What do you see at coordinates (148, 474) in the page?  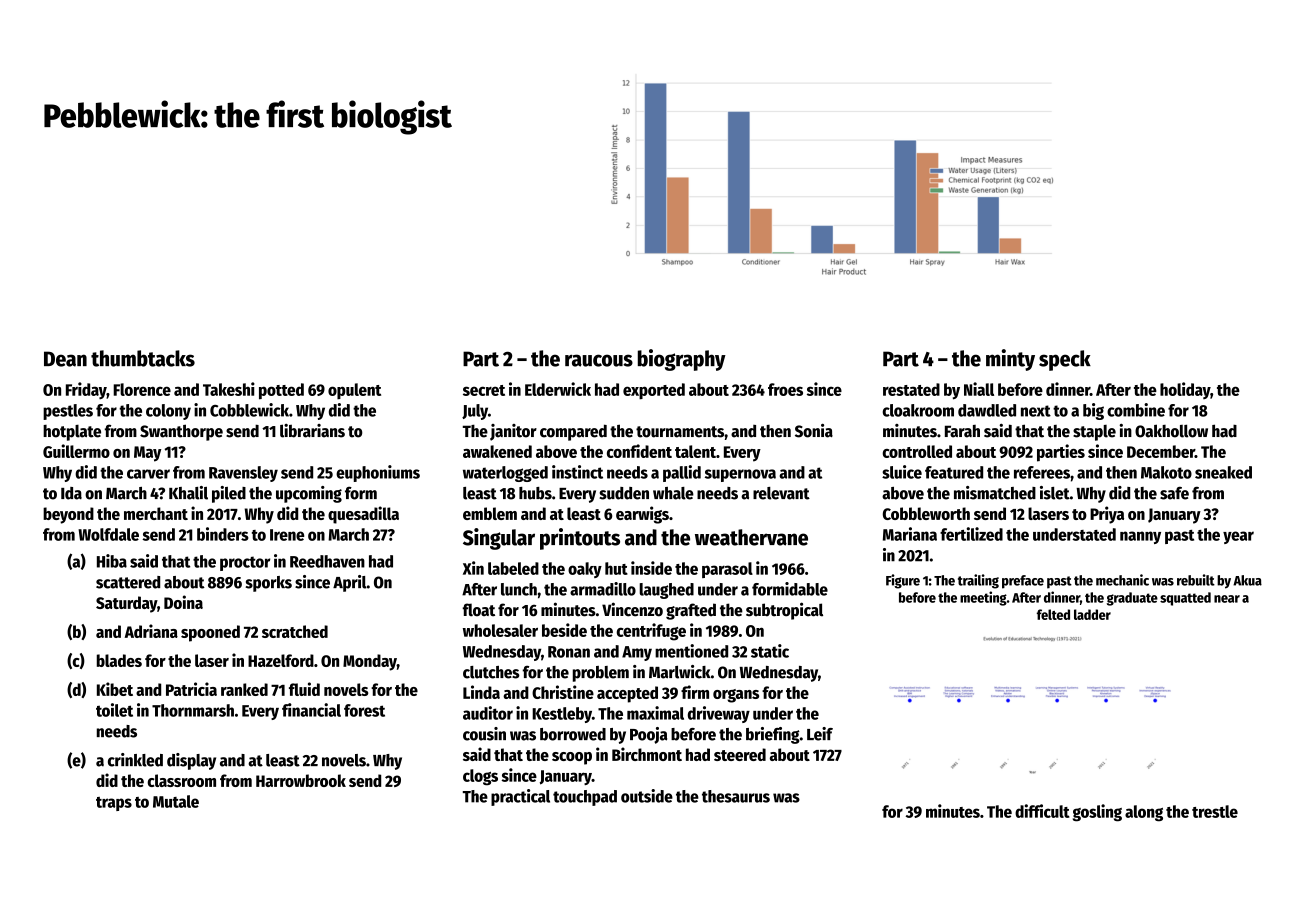 I see `carver` at bounding box center [148, 474].
